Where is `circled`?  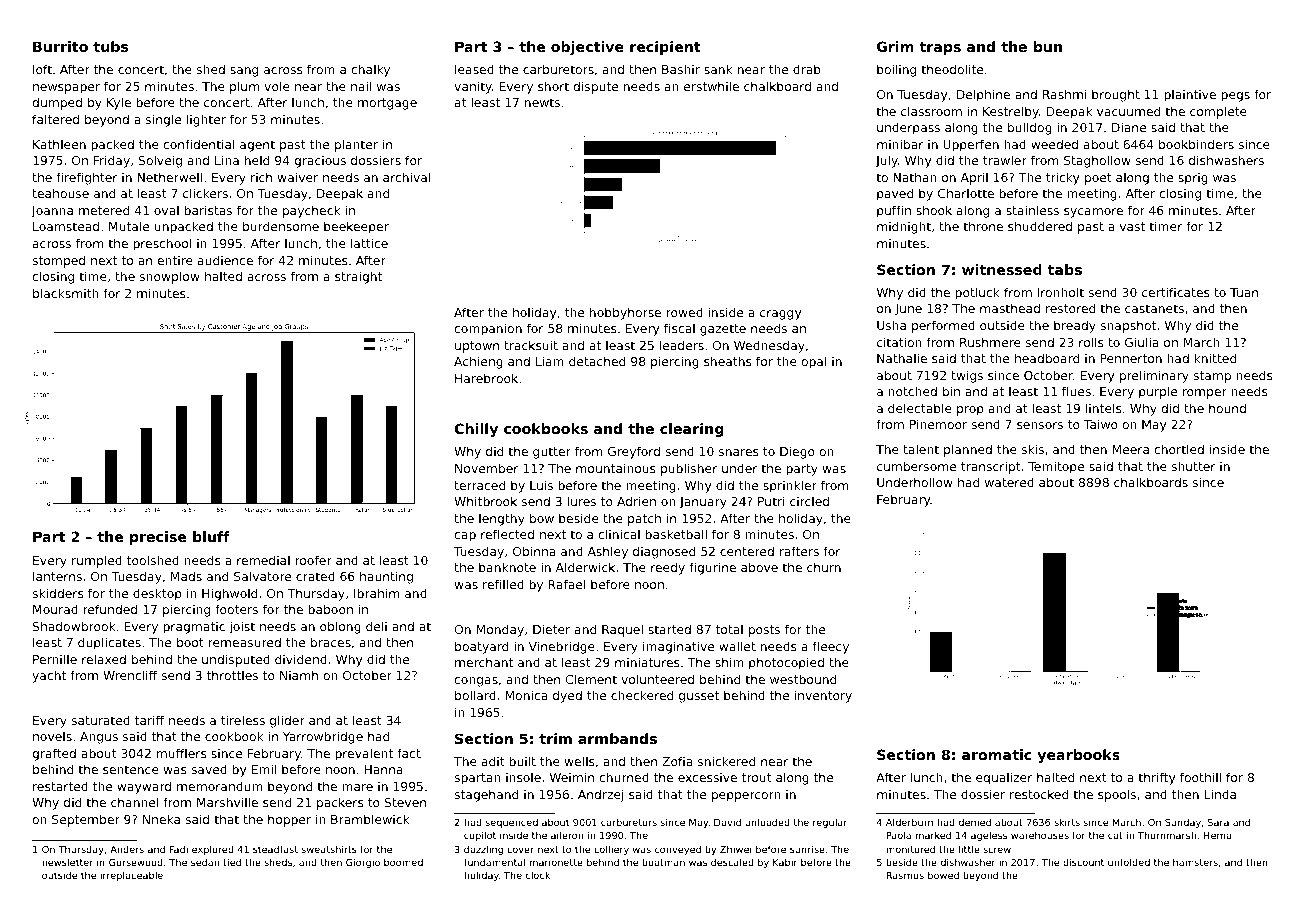
circled is located at coordinates (809, 501).
